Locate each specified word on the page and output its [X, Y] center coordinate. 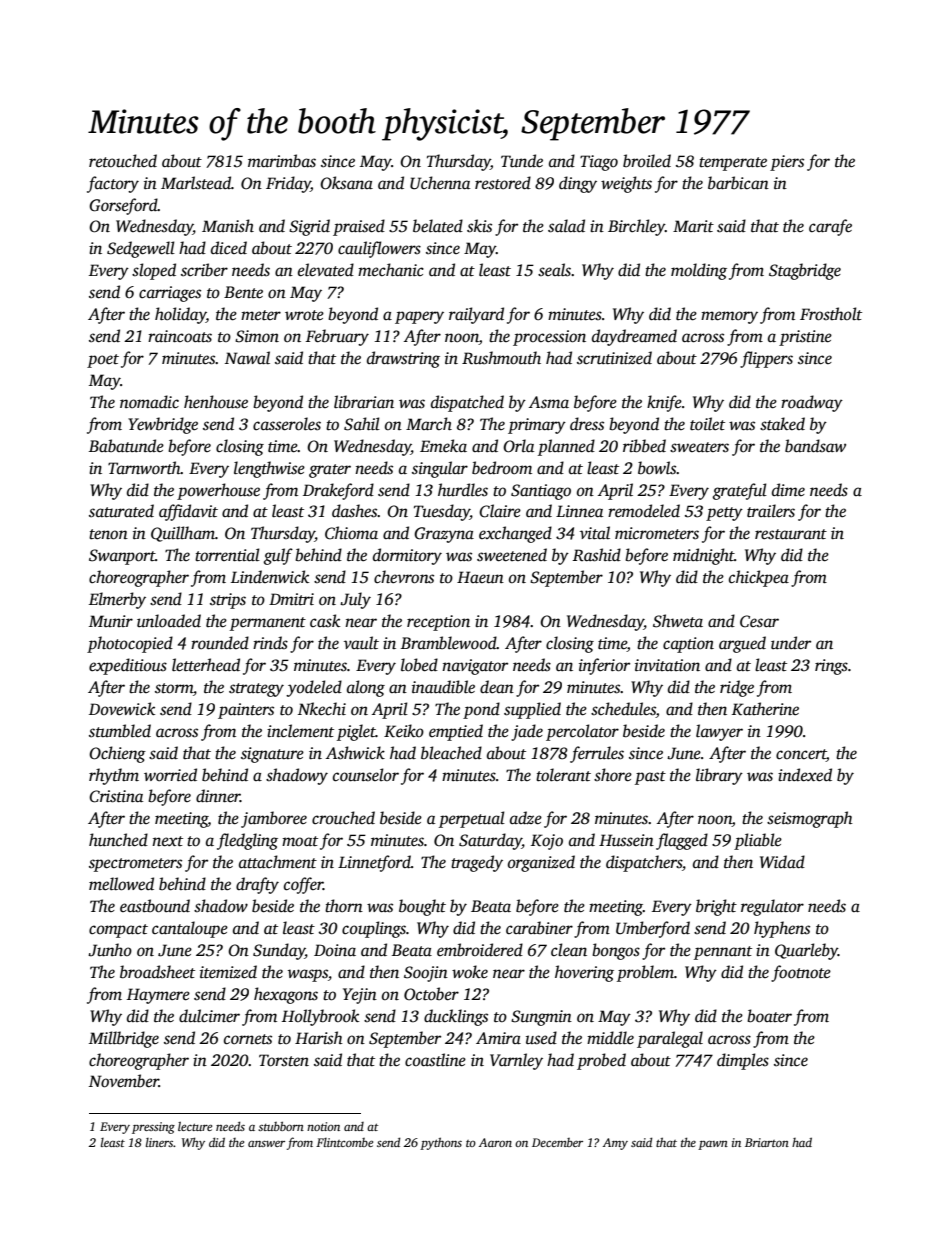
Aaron [495, 1142]
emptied [456, 732]
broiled [647, 161]
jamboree [274, 819]
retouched [123, 161]
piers [787, 163]
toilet [707, 424]
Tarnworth [144, 467]
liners [160, 1142]
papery [419, 317]
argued [742, 644]
